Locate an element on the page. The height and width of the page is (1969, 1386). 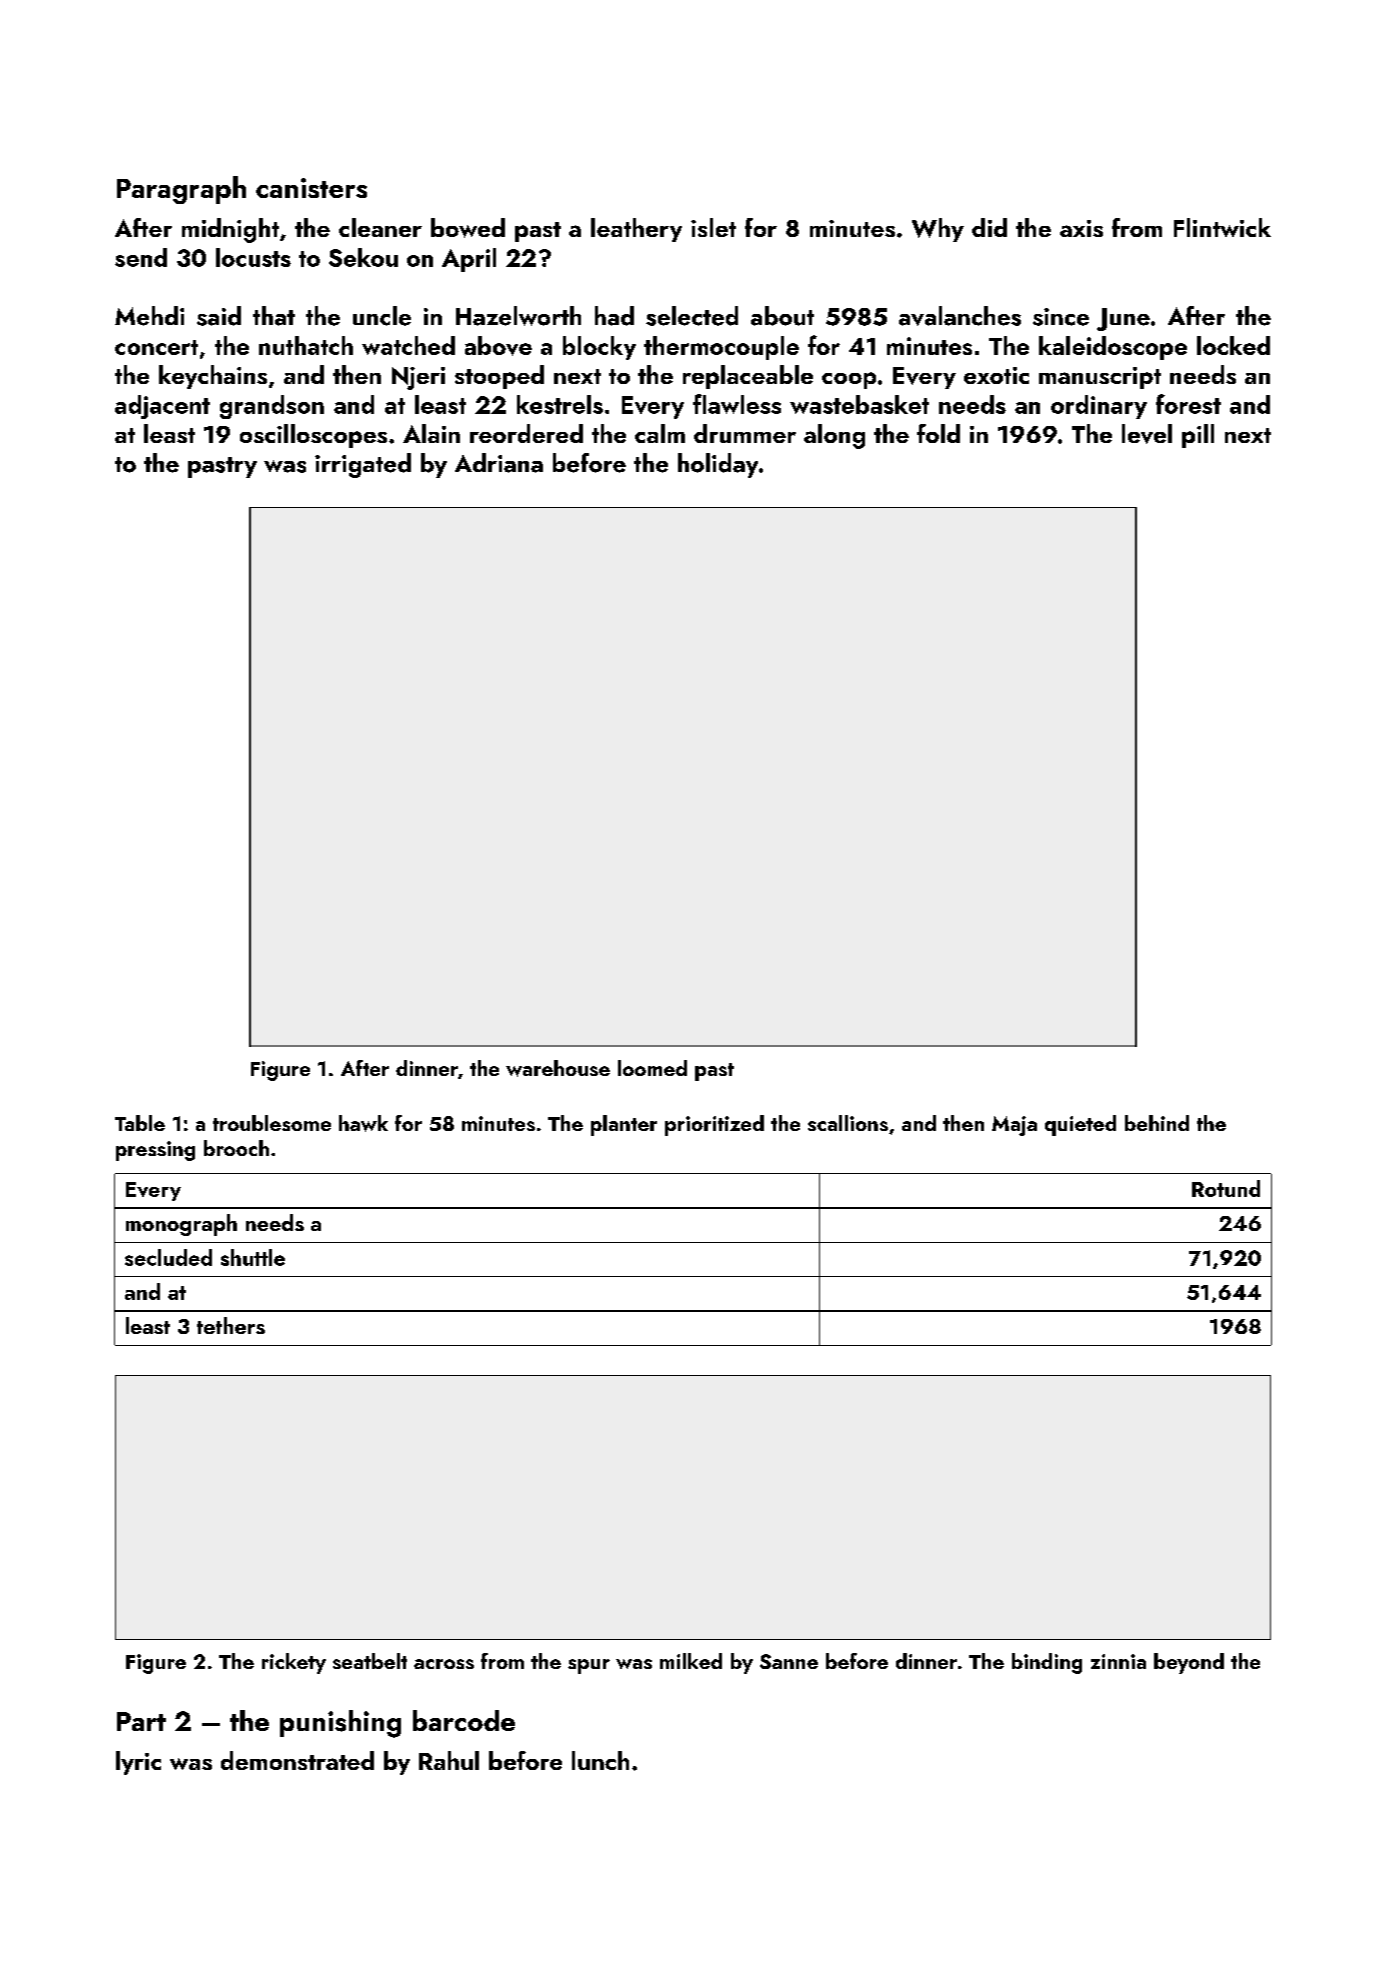
pill is located at coordinates (1198, 436).
